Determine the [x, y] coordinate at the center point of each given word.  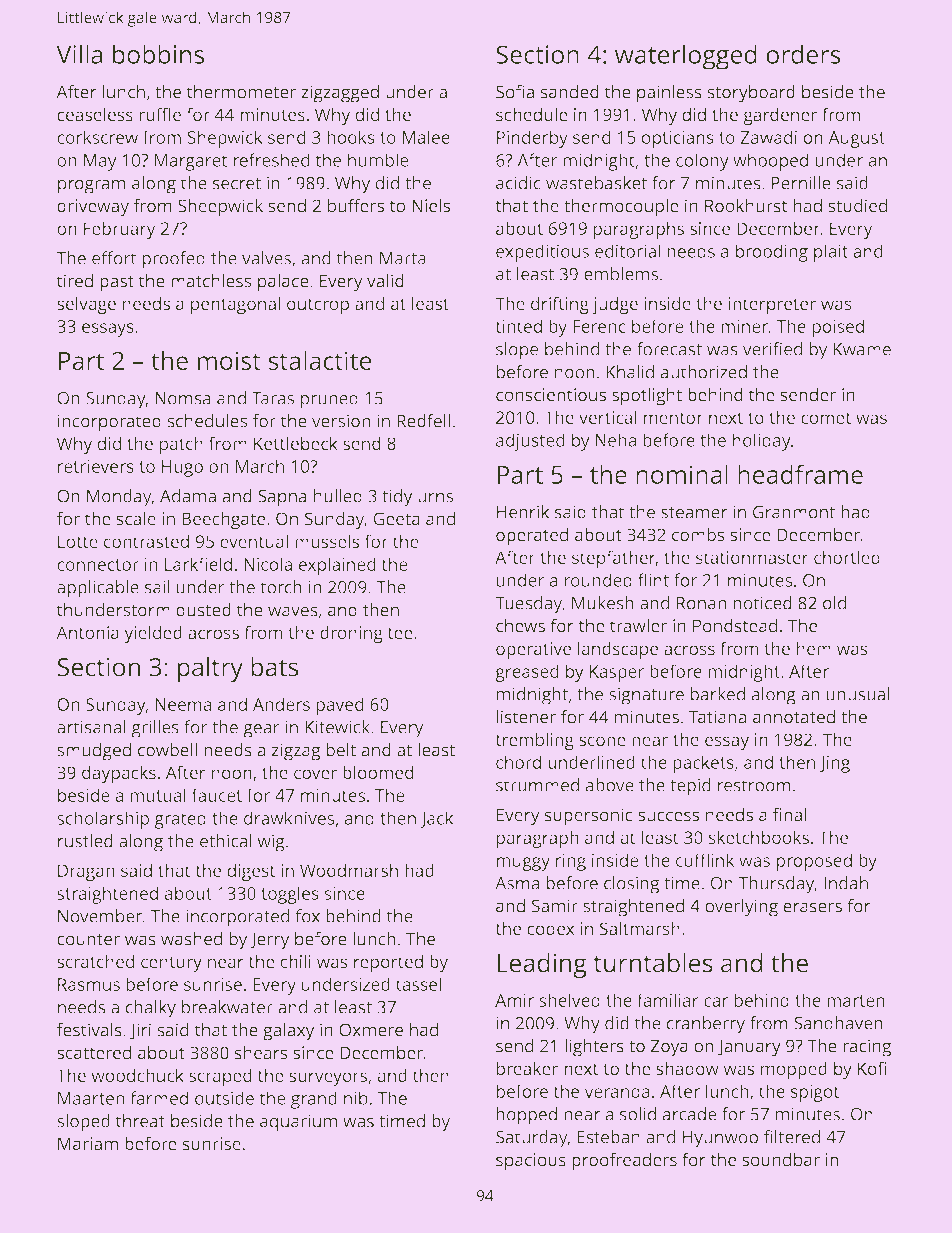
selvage [86, 305]
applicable [98, 589]
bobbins [158, 54]
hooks [351, 137]
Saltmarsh [640, 928]
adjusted [530, 442]
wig [271, 843]
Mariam [88, 1144]
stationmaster [752, 557]
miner [744, 326]
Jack [437, 819]
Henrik [523, 512]
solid [638, 1114]
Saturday [532, 1139]
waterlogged [686, 57]
